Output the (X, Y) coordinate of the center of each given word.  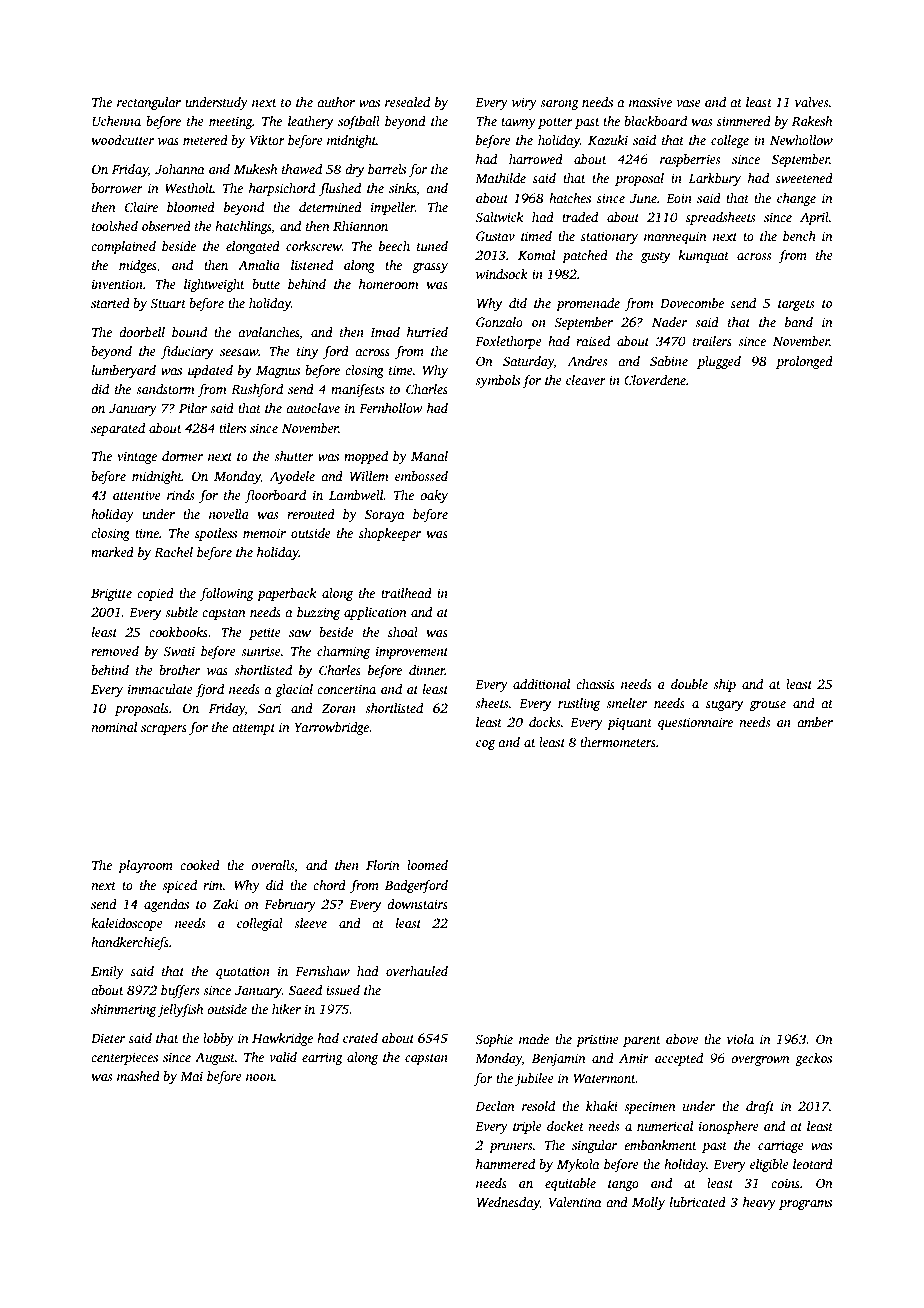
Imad (385, 332)
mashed (138, 1076)
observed (166, 226)
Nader (669, 322)
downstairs (417, 904)
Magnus (278, 372)
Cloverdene (655, 380)
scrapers (164, 730)
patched (585, 256)
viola (740, 1039)
